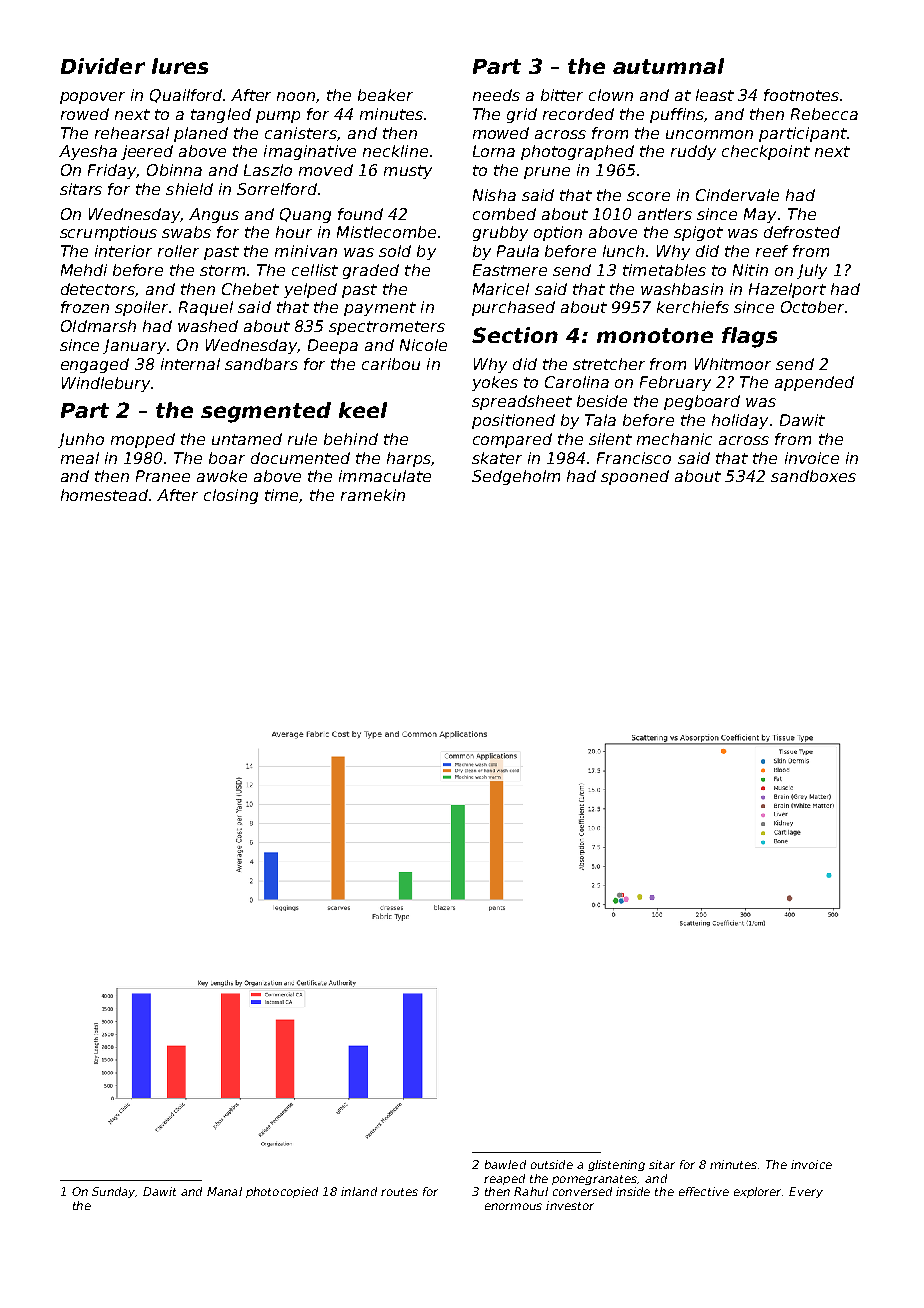  Describe the element at coordinates (231, 496) in the page. I see `closing` at that location.
